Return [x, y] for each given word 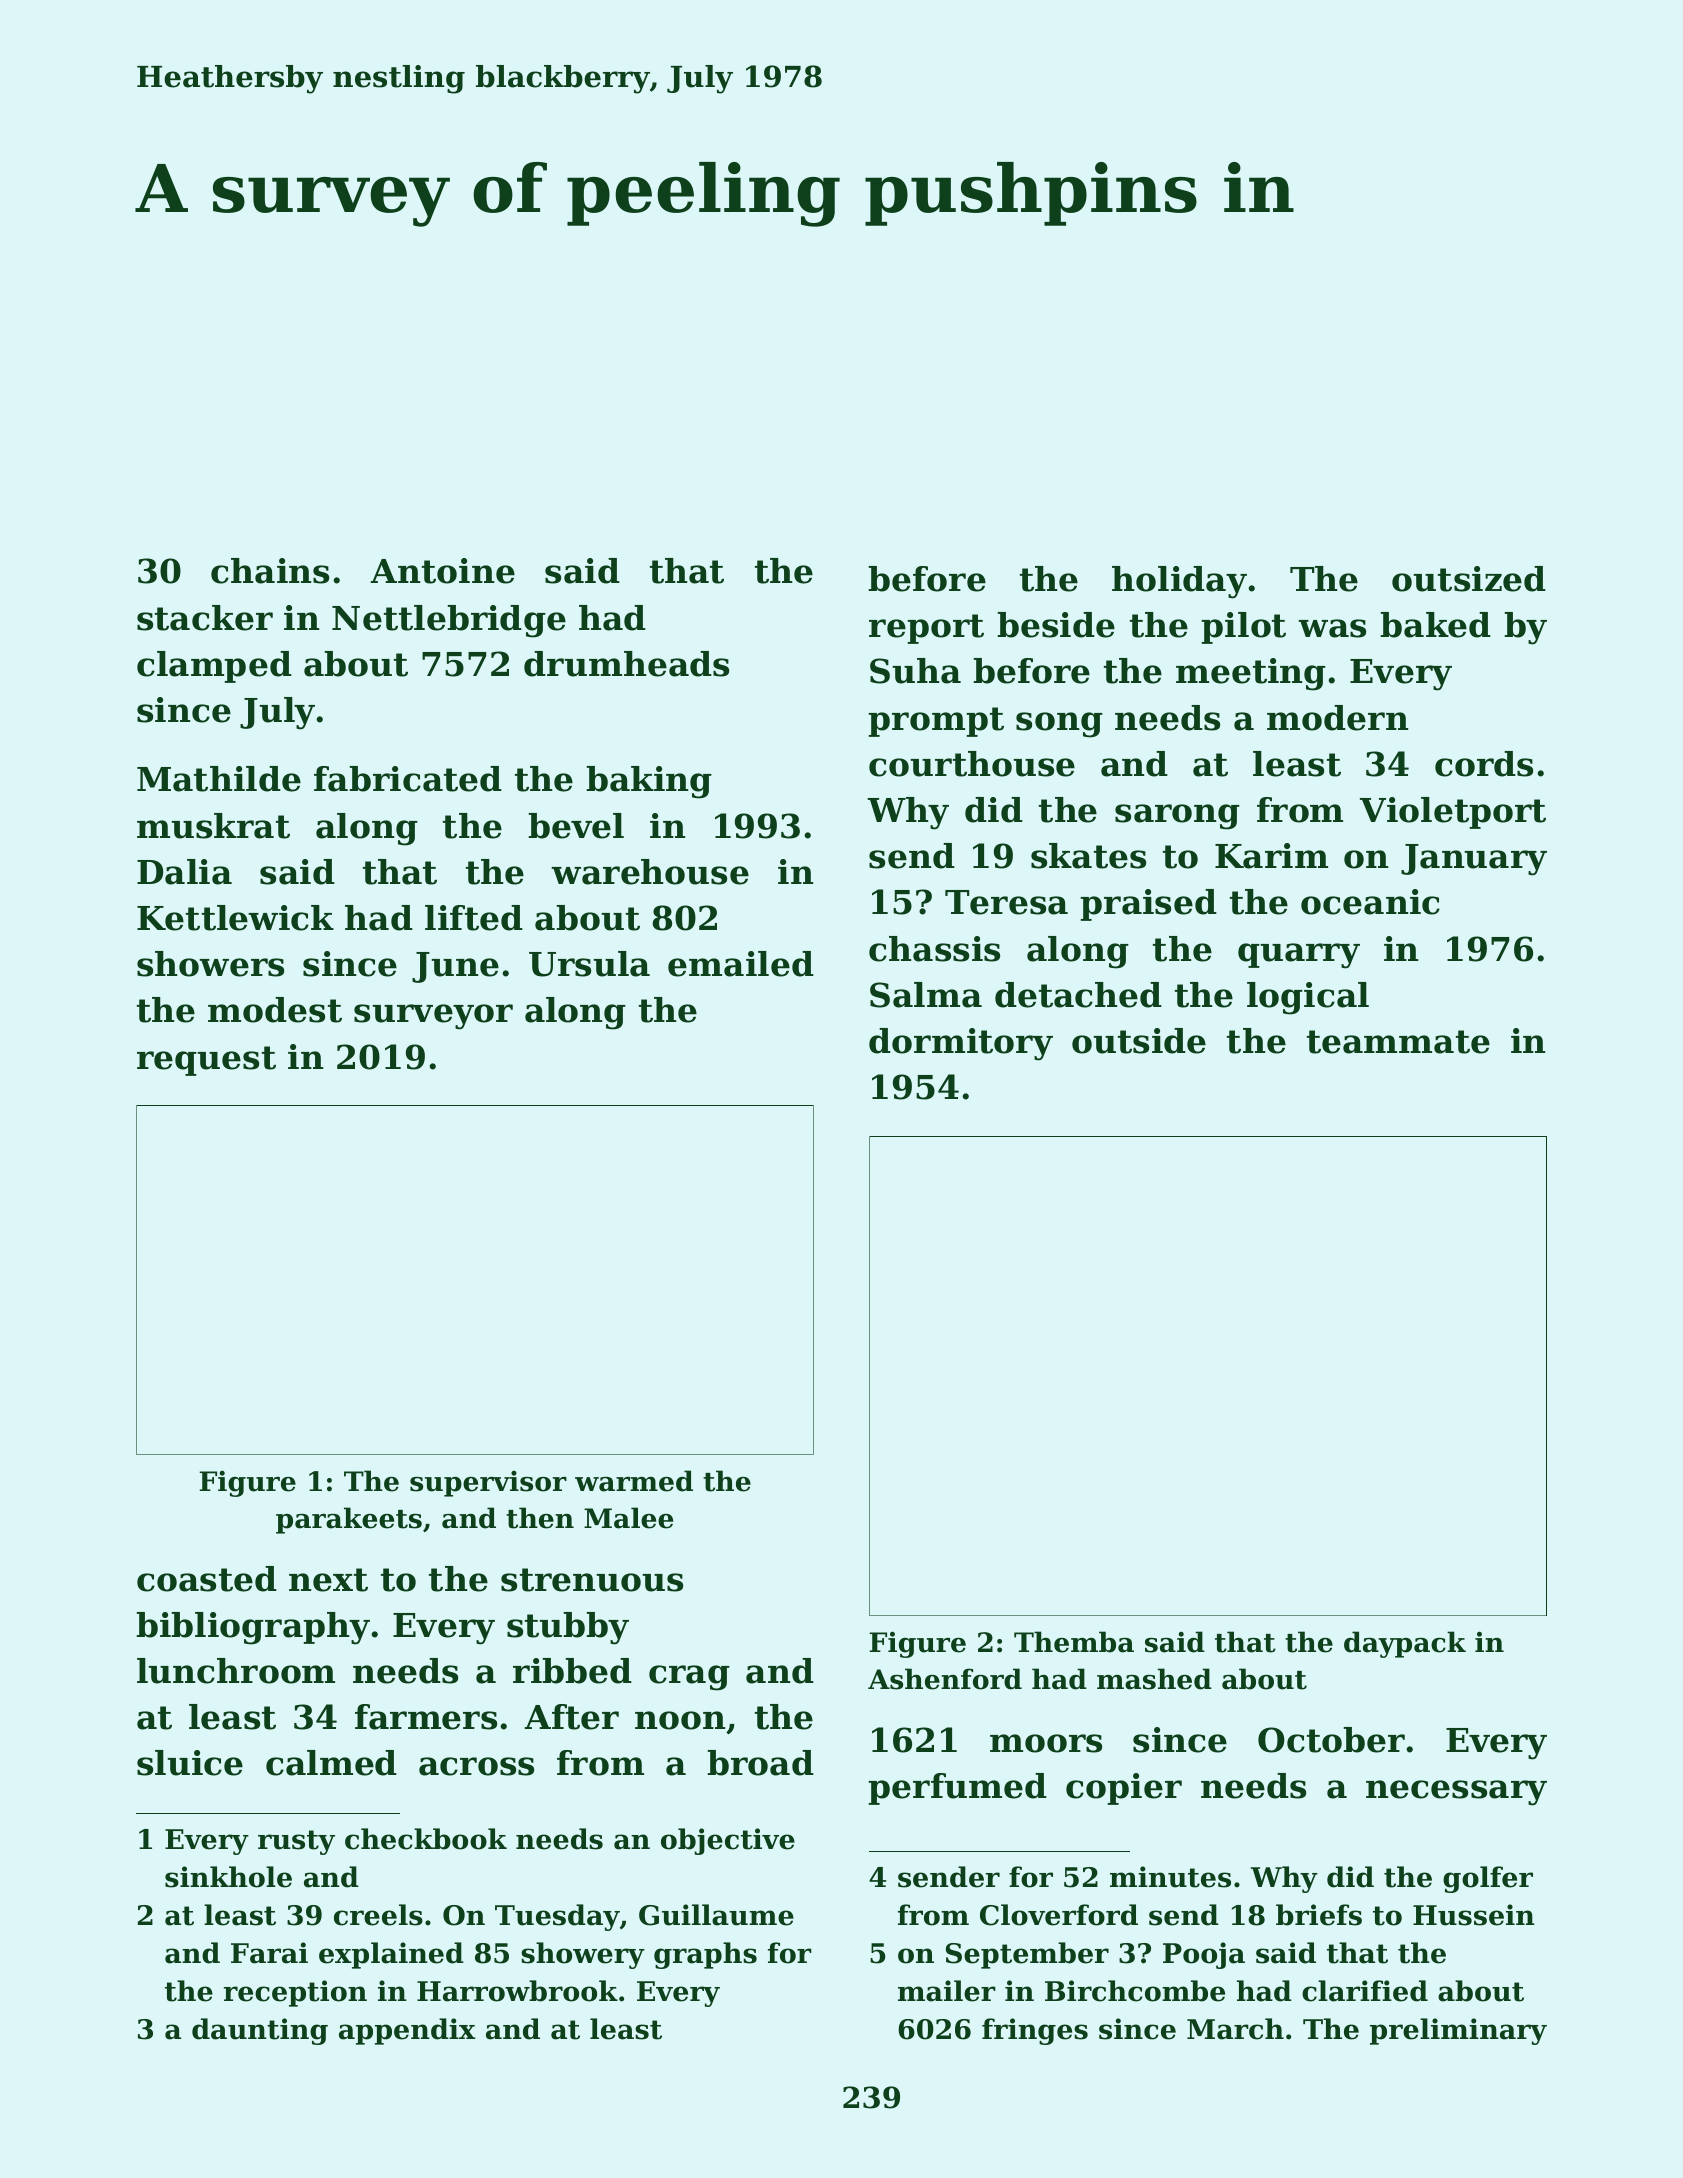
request [206, 1061]
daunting [260, 2031]
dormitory [961, 1044]
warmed [634, 1481]
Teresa [1006, 902]
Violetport [1453, 813]
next [328, 1580]
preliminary [1458, 2031]
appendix [407, 2031]
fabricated [408, 779]
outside [1139, 1041]
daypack [1405, 1644]
